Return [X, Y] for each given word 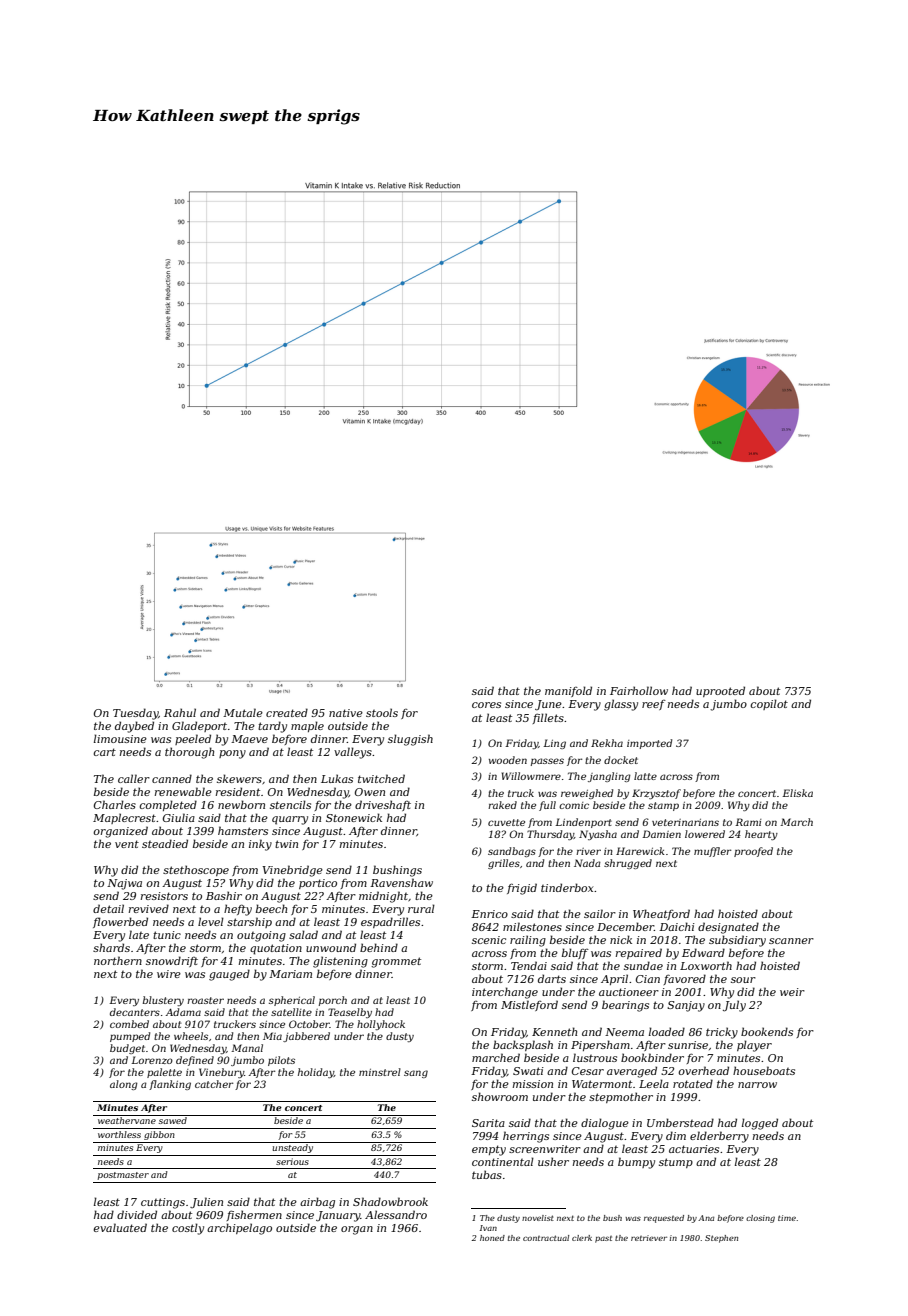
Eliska [797, 793]
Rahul [180, 712]
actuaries [694, 1149]
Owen [370, 792]
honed [492, 1238]
